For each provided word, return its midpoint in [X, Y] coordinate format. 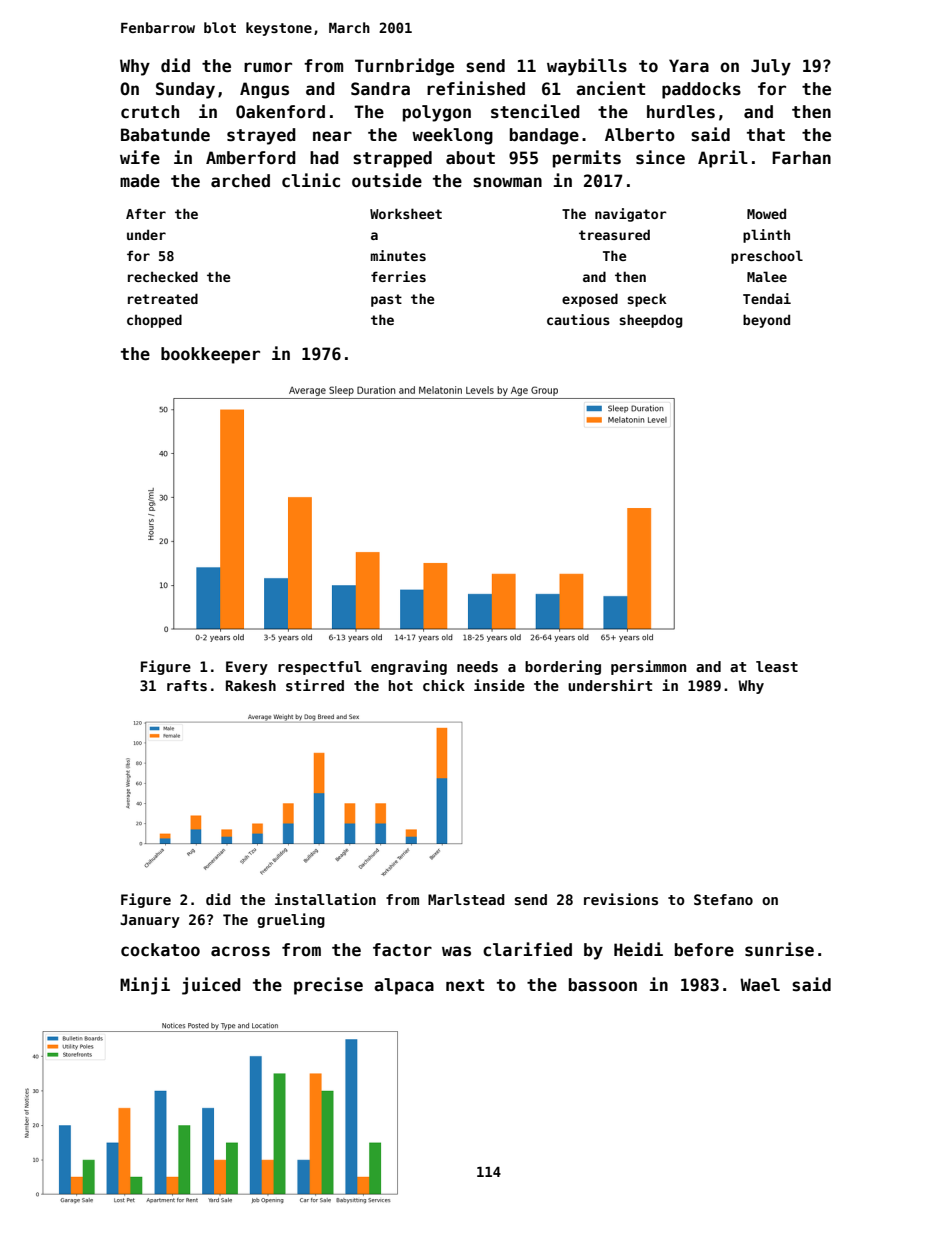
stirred [315, 685]
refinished [476, 88]
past [386, 300]
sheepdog [651, 321]
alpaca [404, 986]
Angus [264, 90]
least [777, 666]
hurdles [681, 112]
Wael [760, 985]
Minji [145, 986]
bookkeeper [210, 355]
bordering [563, 667]
